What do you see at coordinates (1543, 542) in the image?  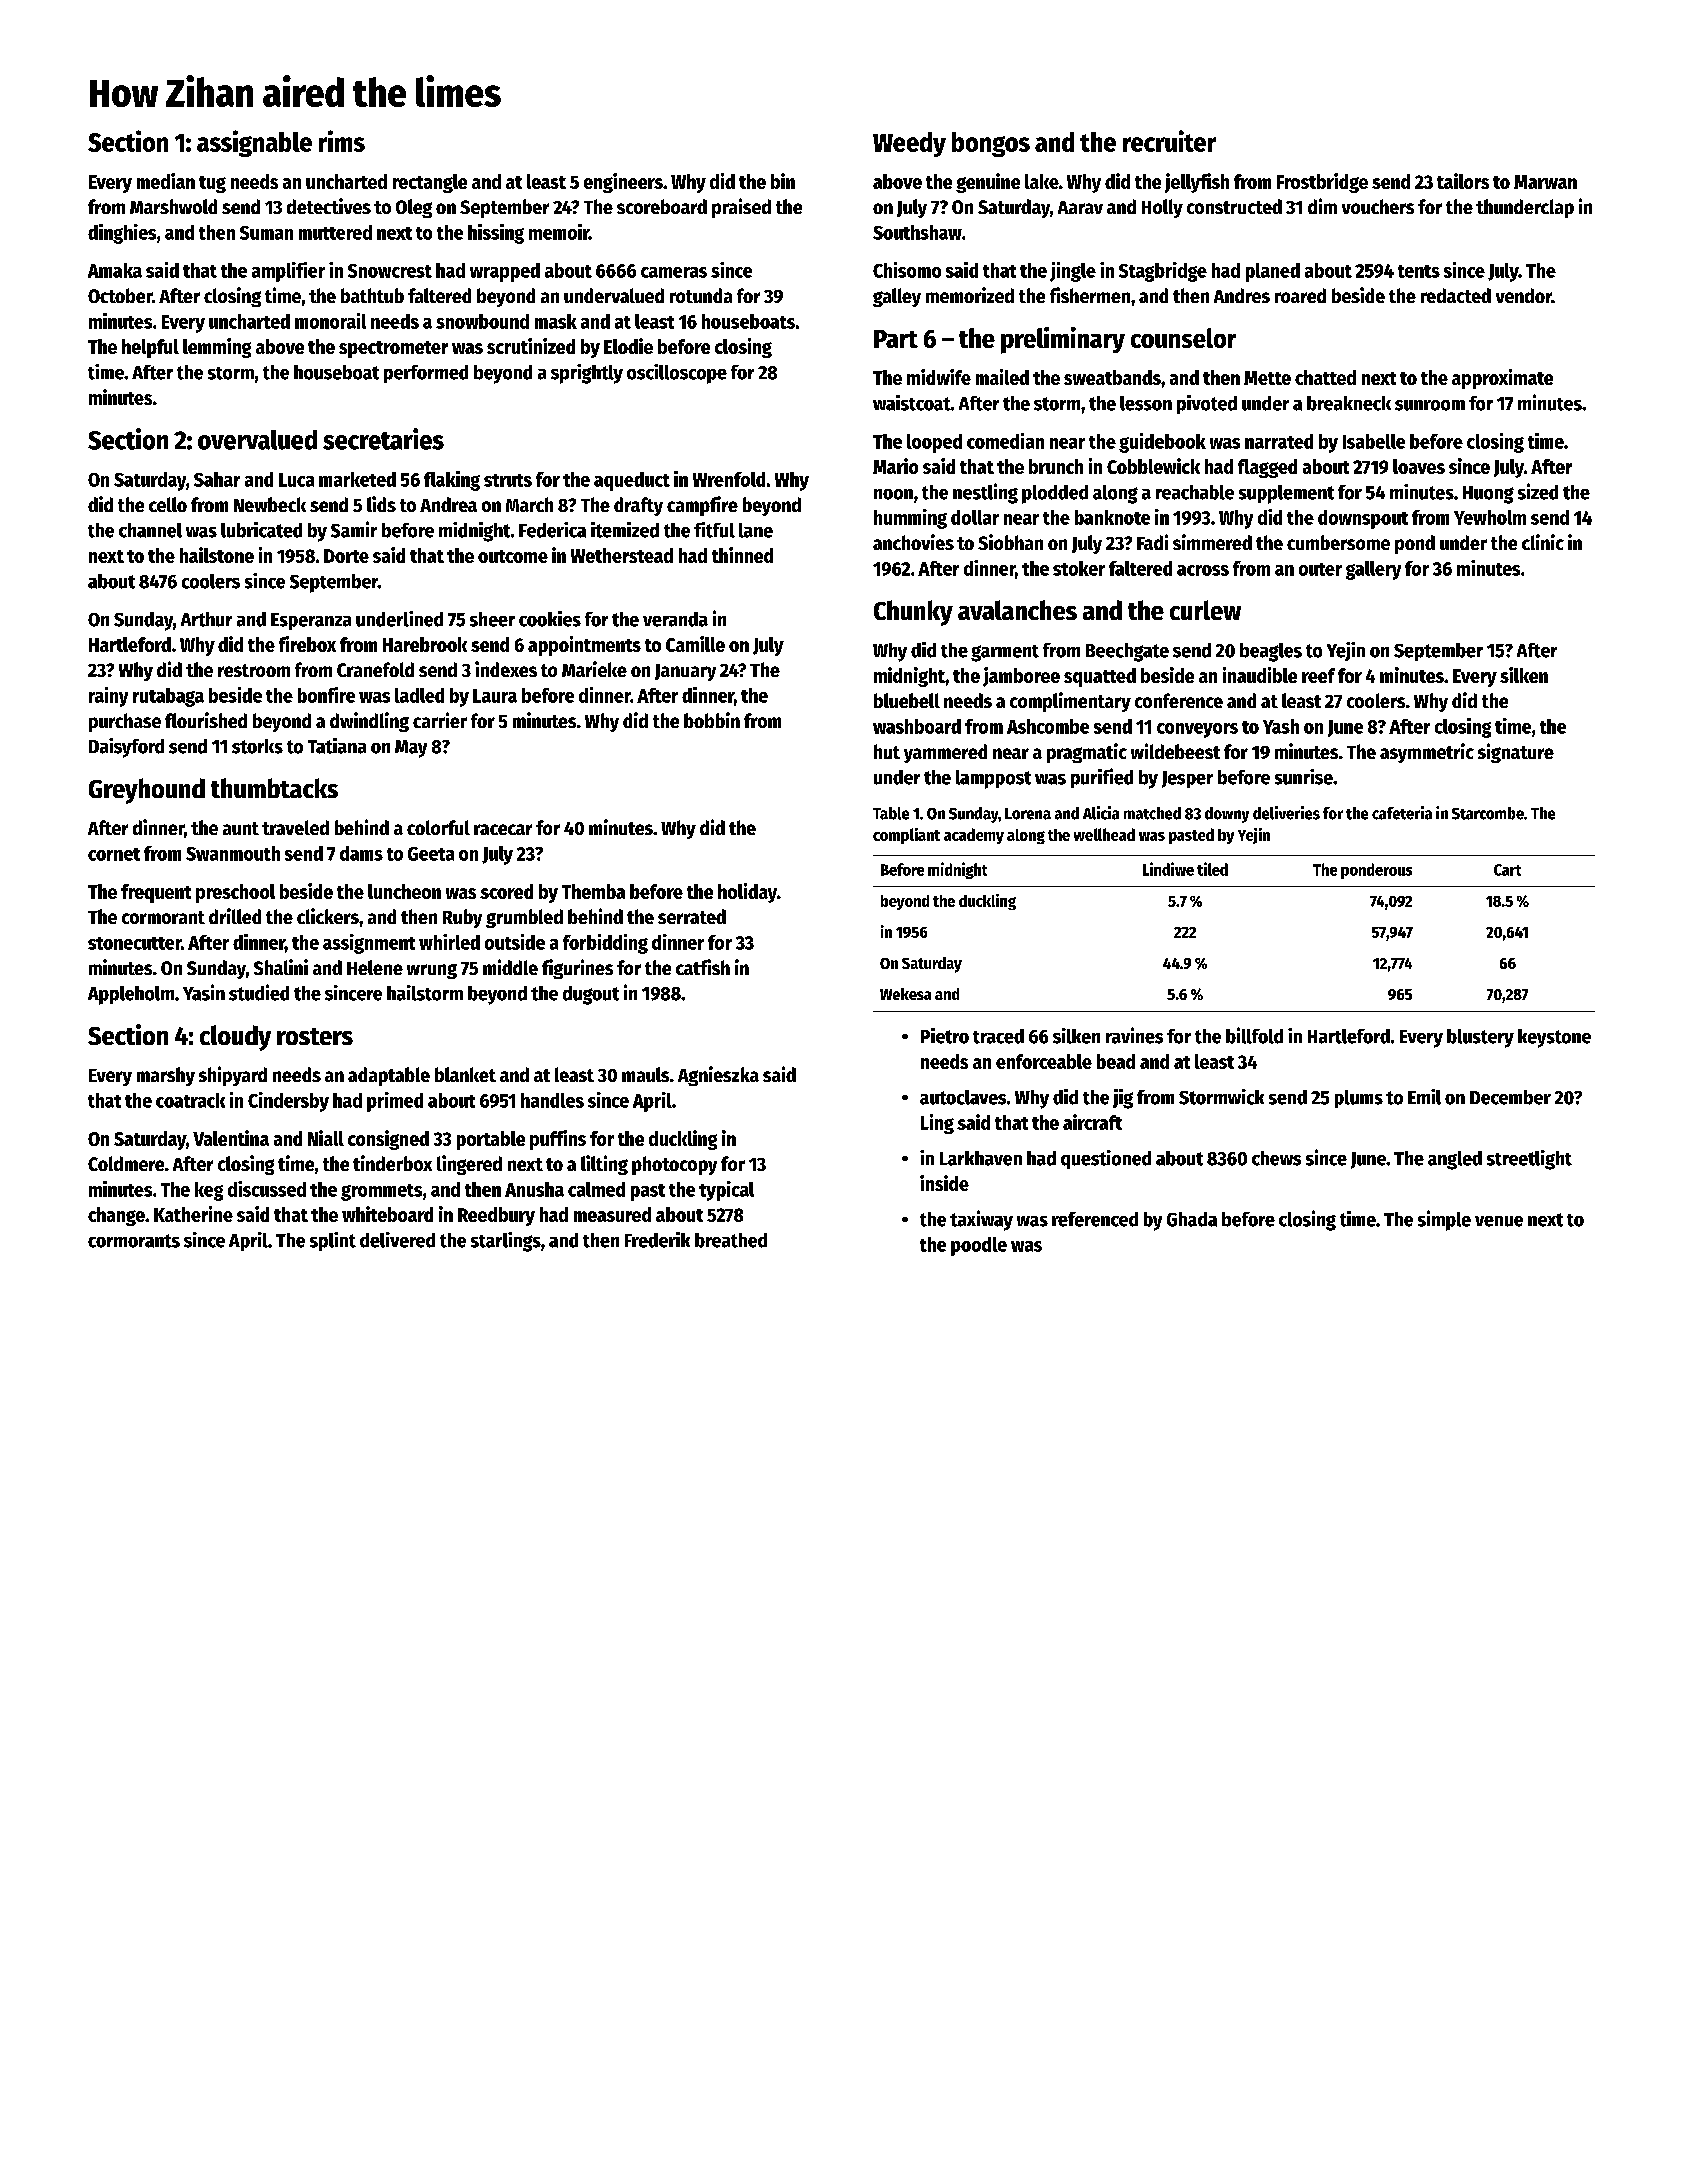 I see `clinic` at bounding box center [1543, 542].
